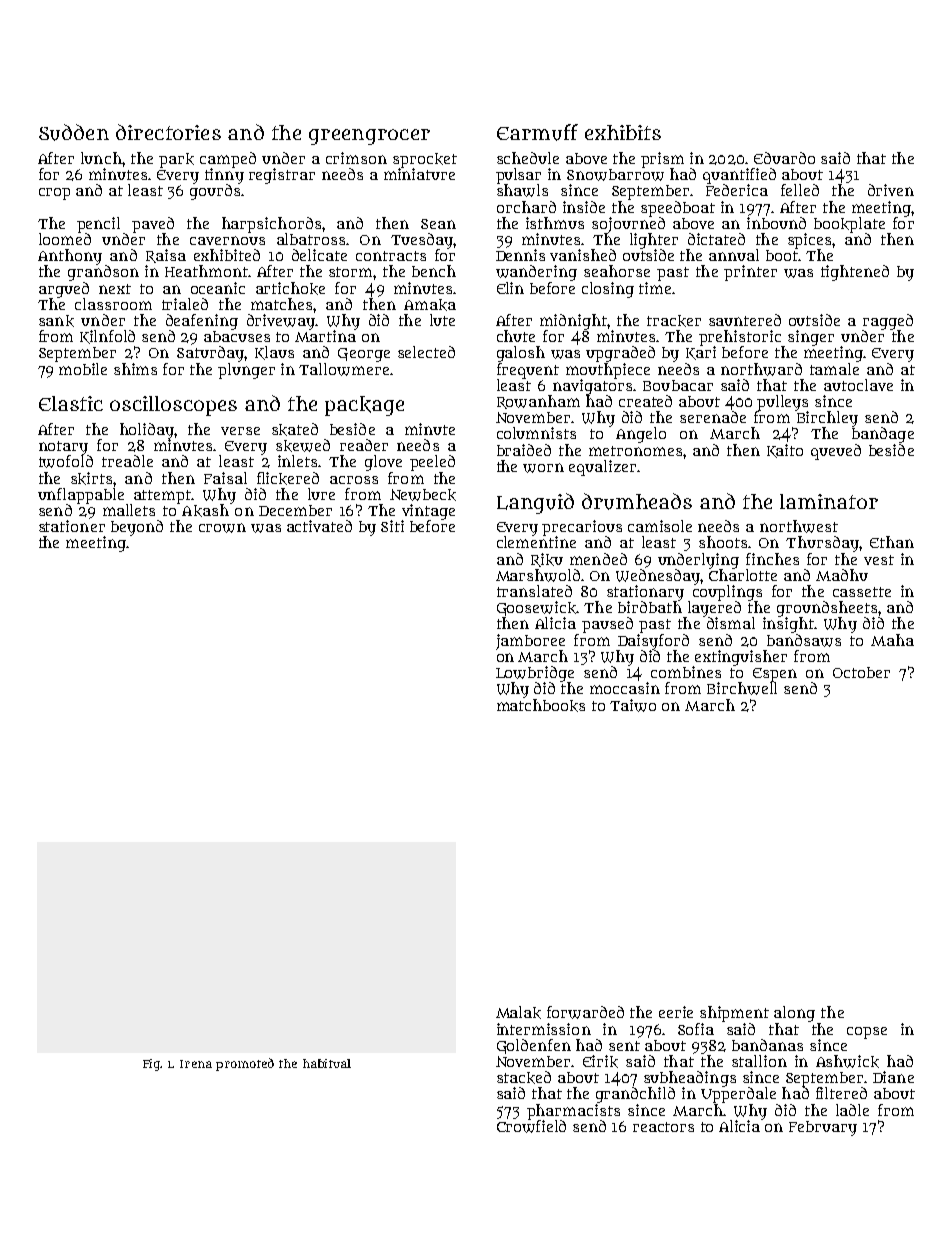  Describe the element at coordinates (723, 542) in the screenshot. I see `shoots` at that location.
